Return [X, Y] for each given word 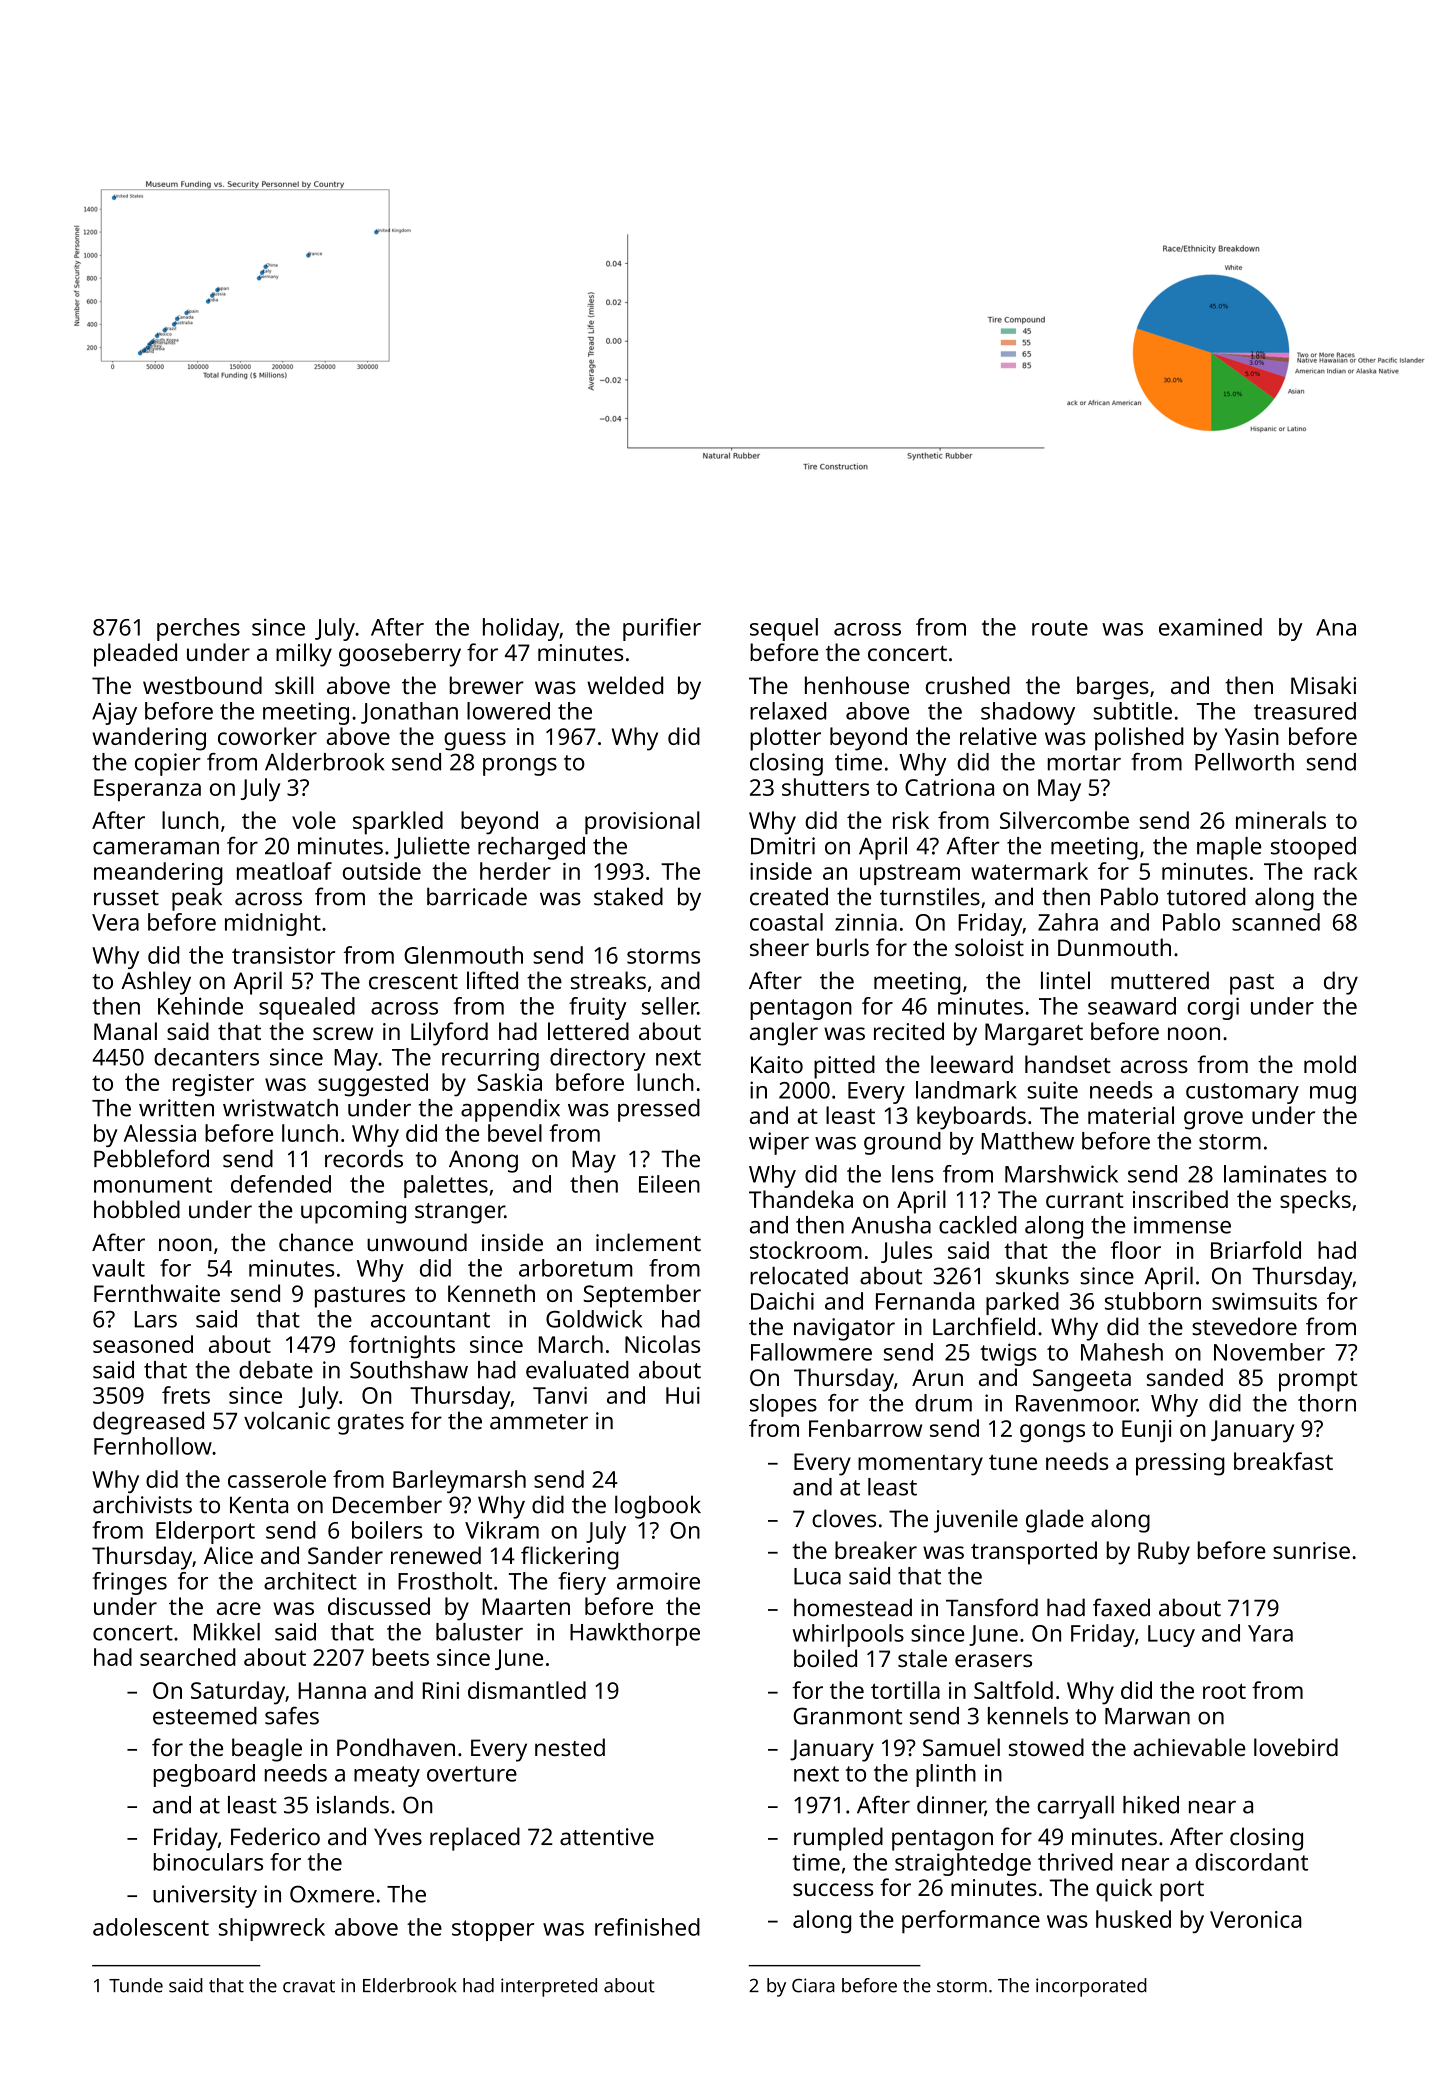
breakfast [1283, 1461]
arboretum [576, 1268]
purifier [662, 629]
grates [371, 1424]
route [1060, 628]
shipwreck [272, 1929]
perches [198, 629]
